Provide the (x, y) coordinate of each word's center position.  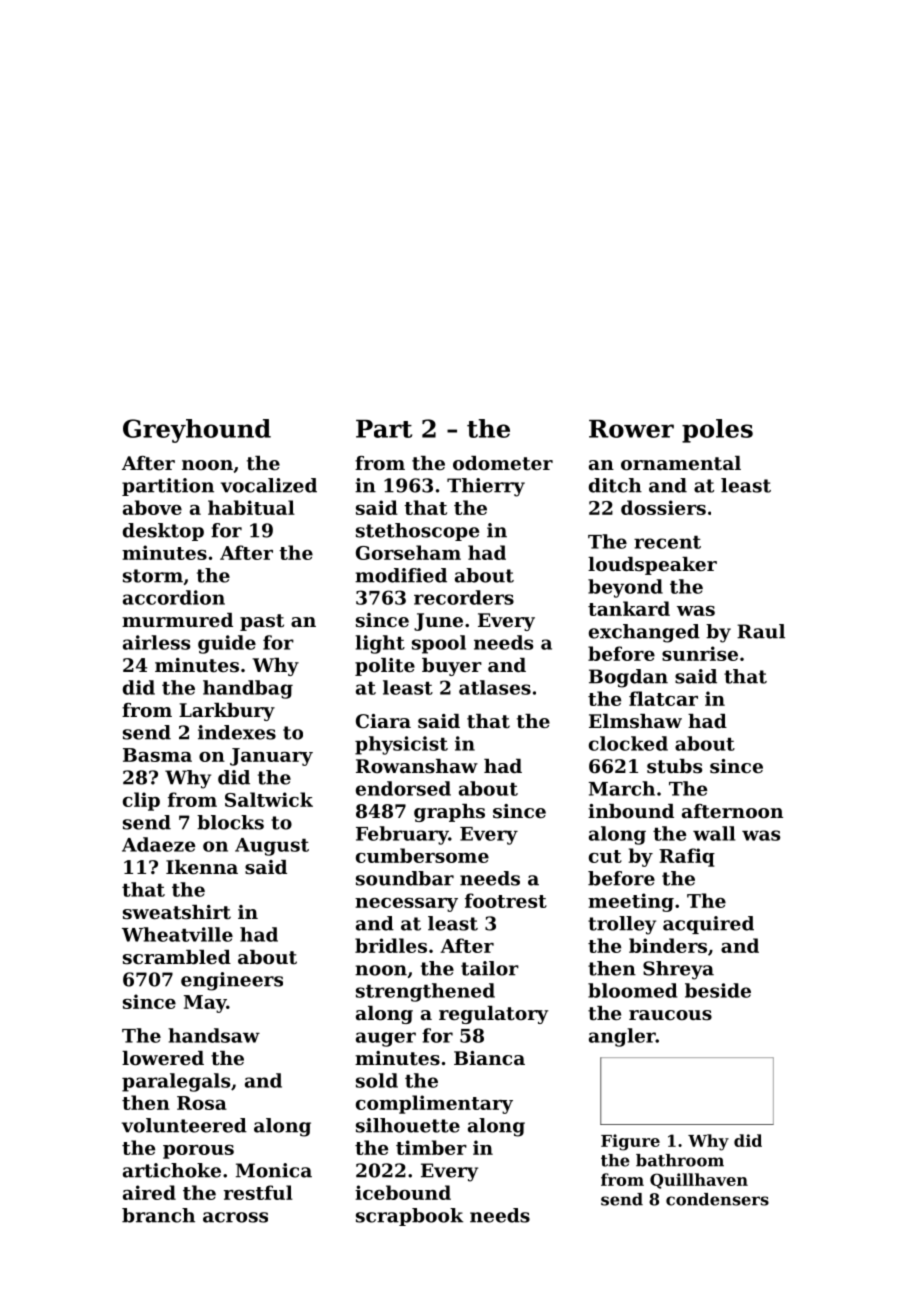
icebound (403, 1192)
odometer (503, 463)
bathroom (680, 1160)
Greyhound (197, 431)
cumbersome (422, 855)
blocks (230, 822)
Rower (631, 429)
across (235, 1217)
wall (714, 833)
